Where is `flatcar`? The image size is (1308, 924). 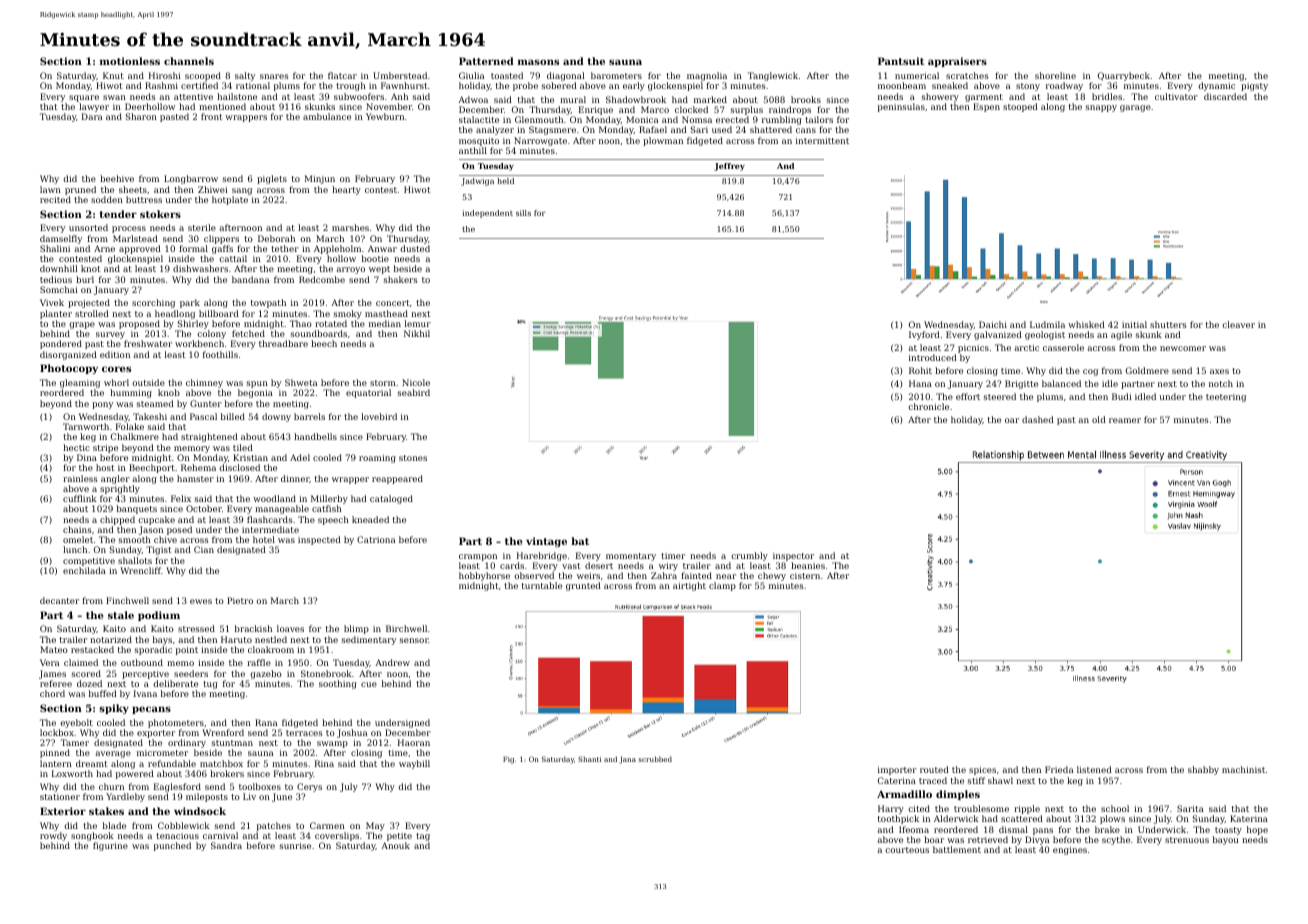
flatcar is located at coordinates (342, 75).
